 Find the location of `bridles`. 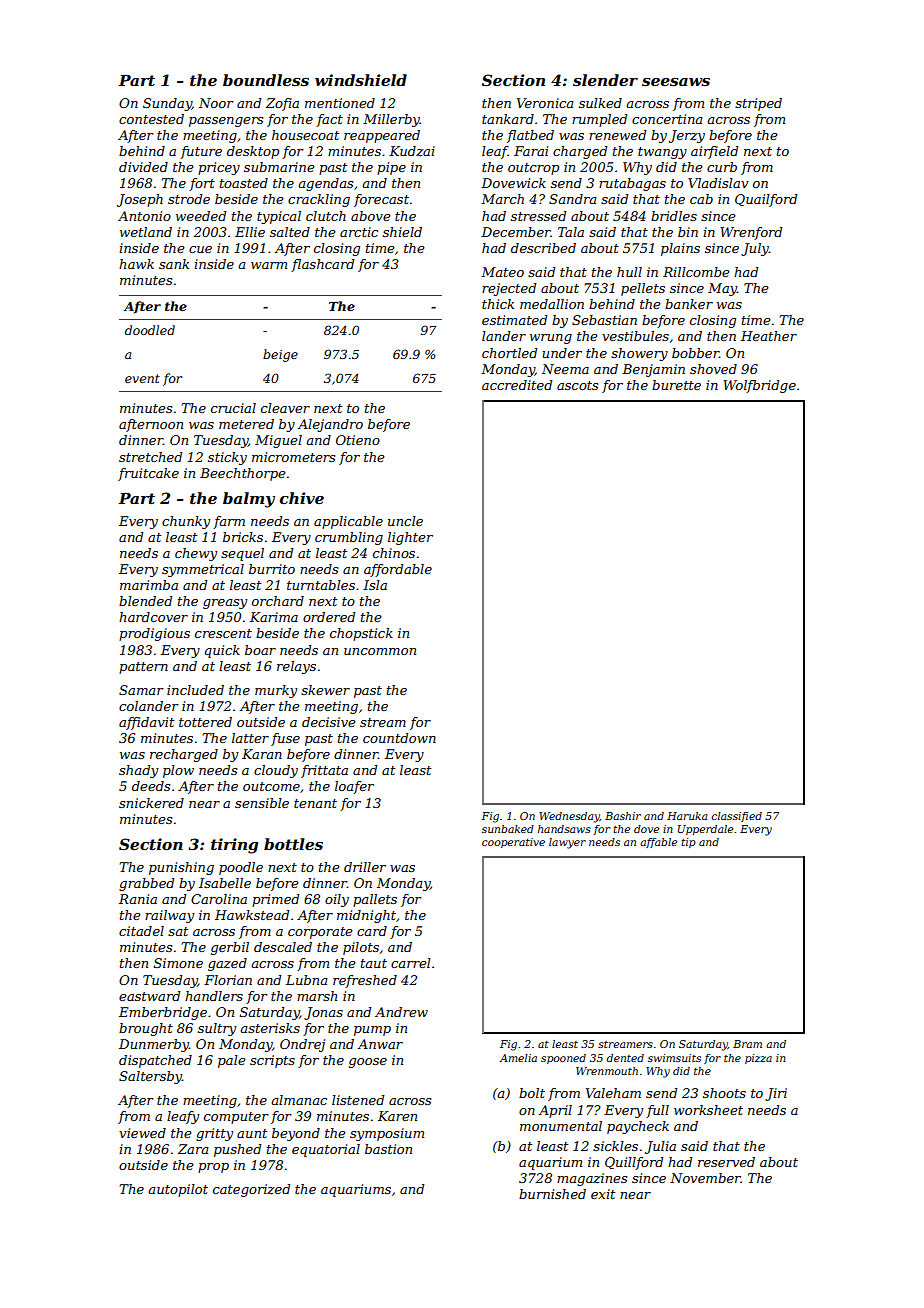

bridles is located at coordinates (674, 216).
